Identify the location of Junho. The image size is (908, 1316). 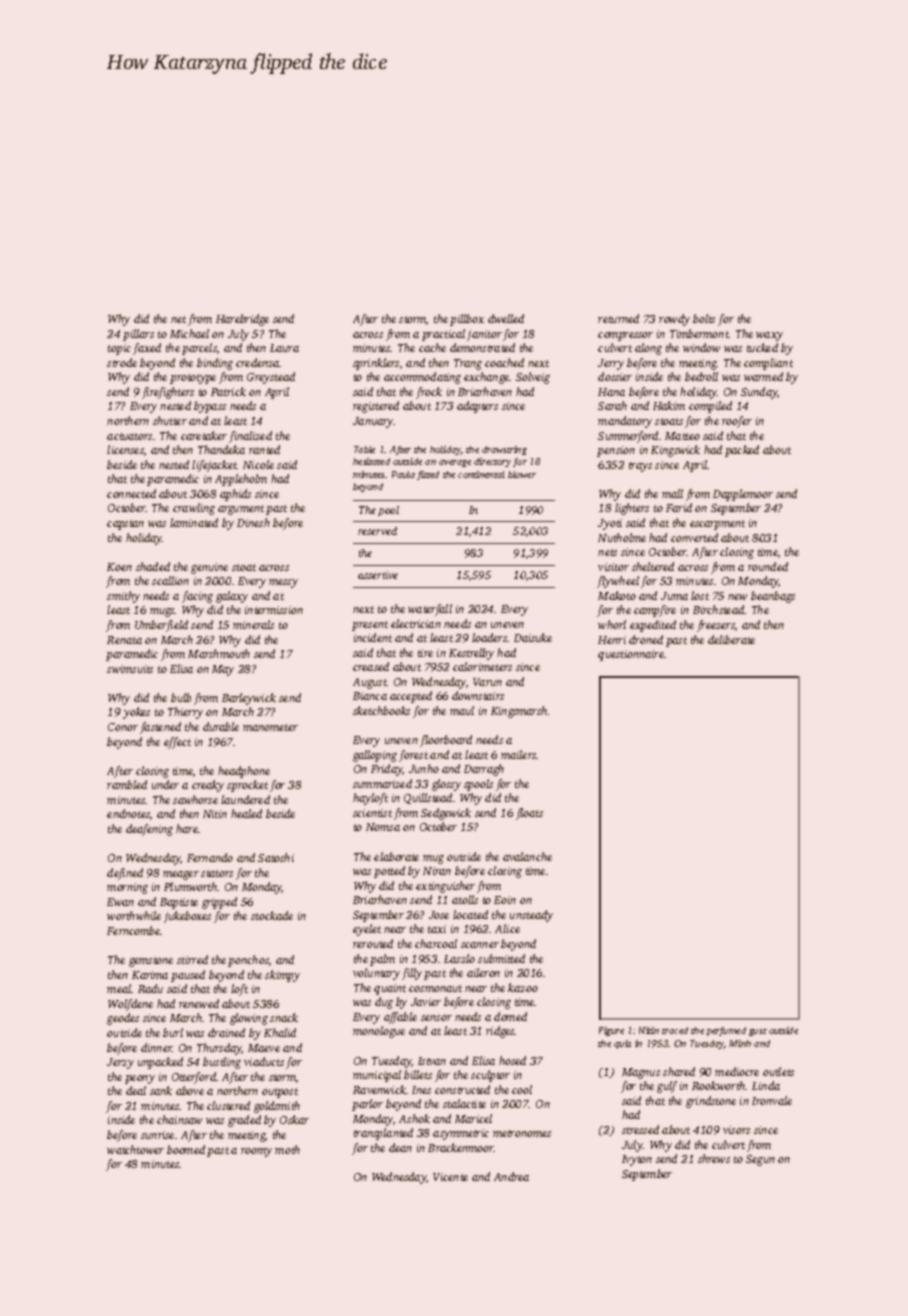
(424, 768).
